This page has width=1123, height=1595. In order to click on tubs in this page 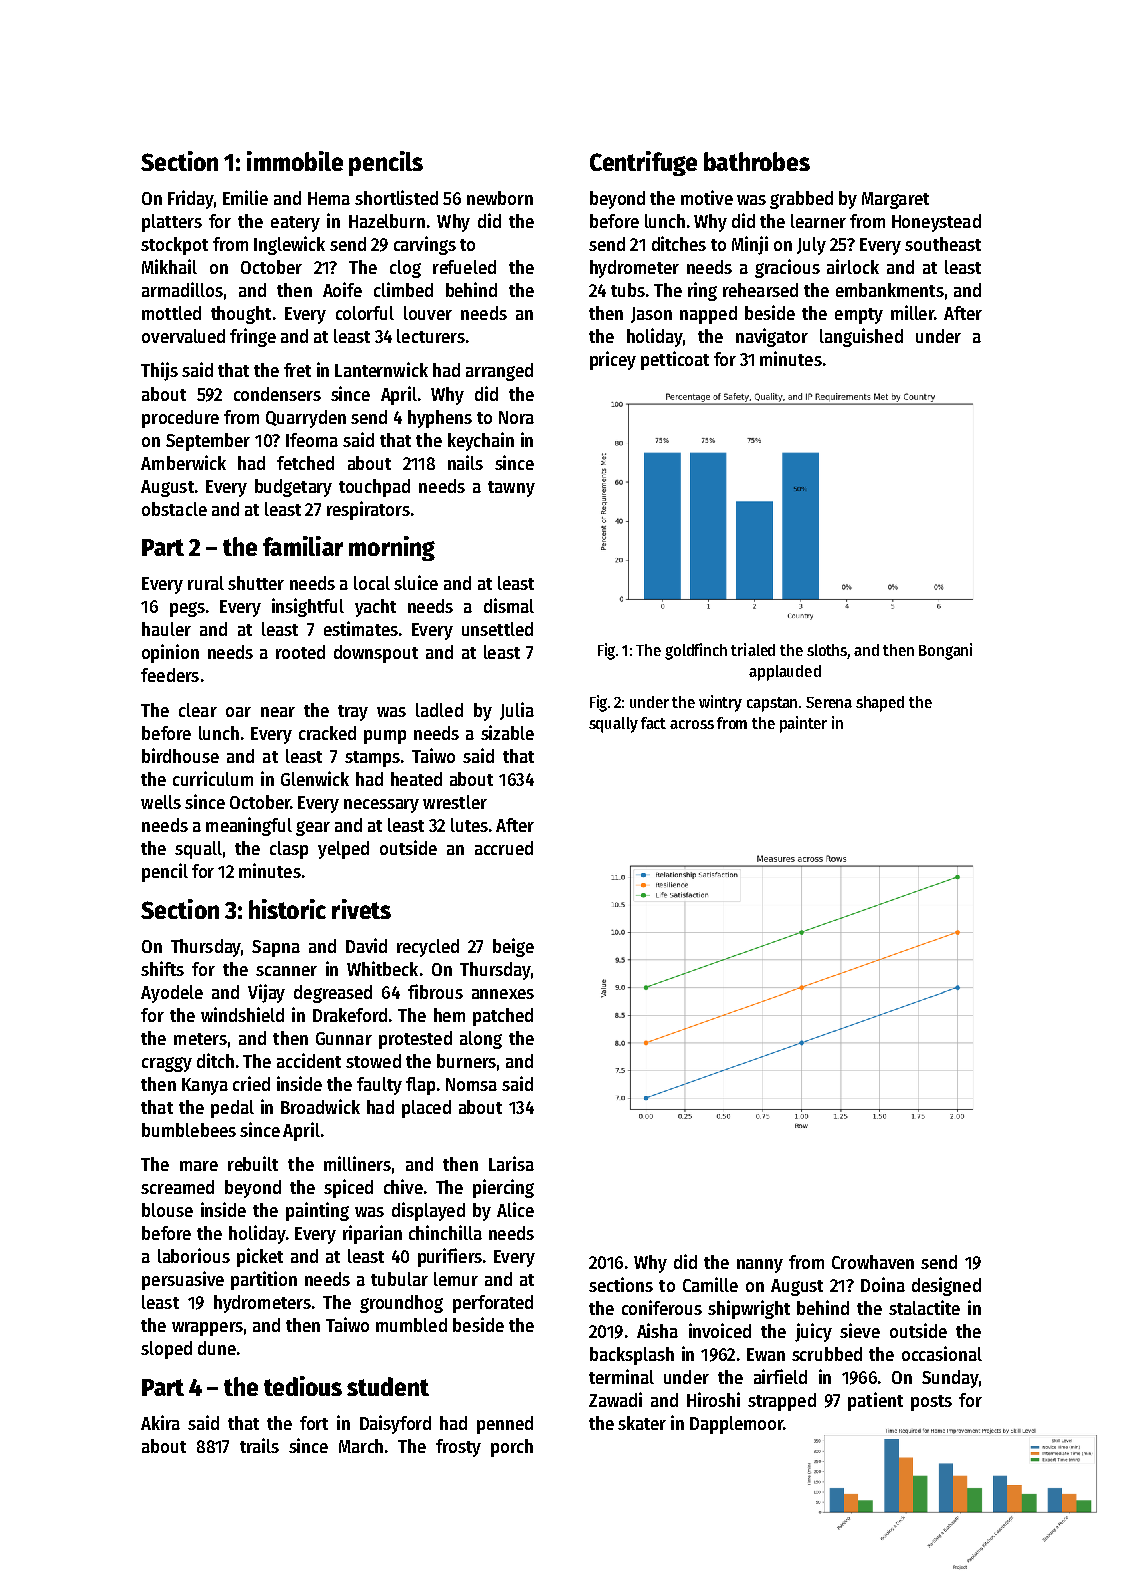, I will do `click(628, 290)`.
